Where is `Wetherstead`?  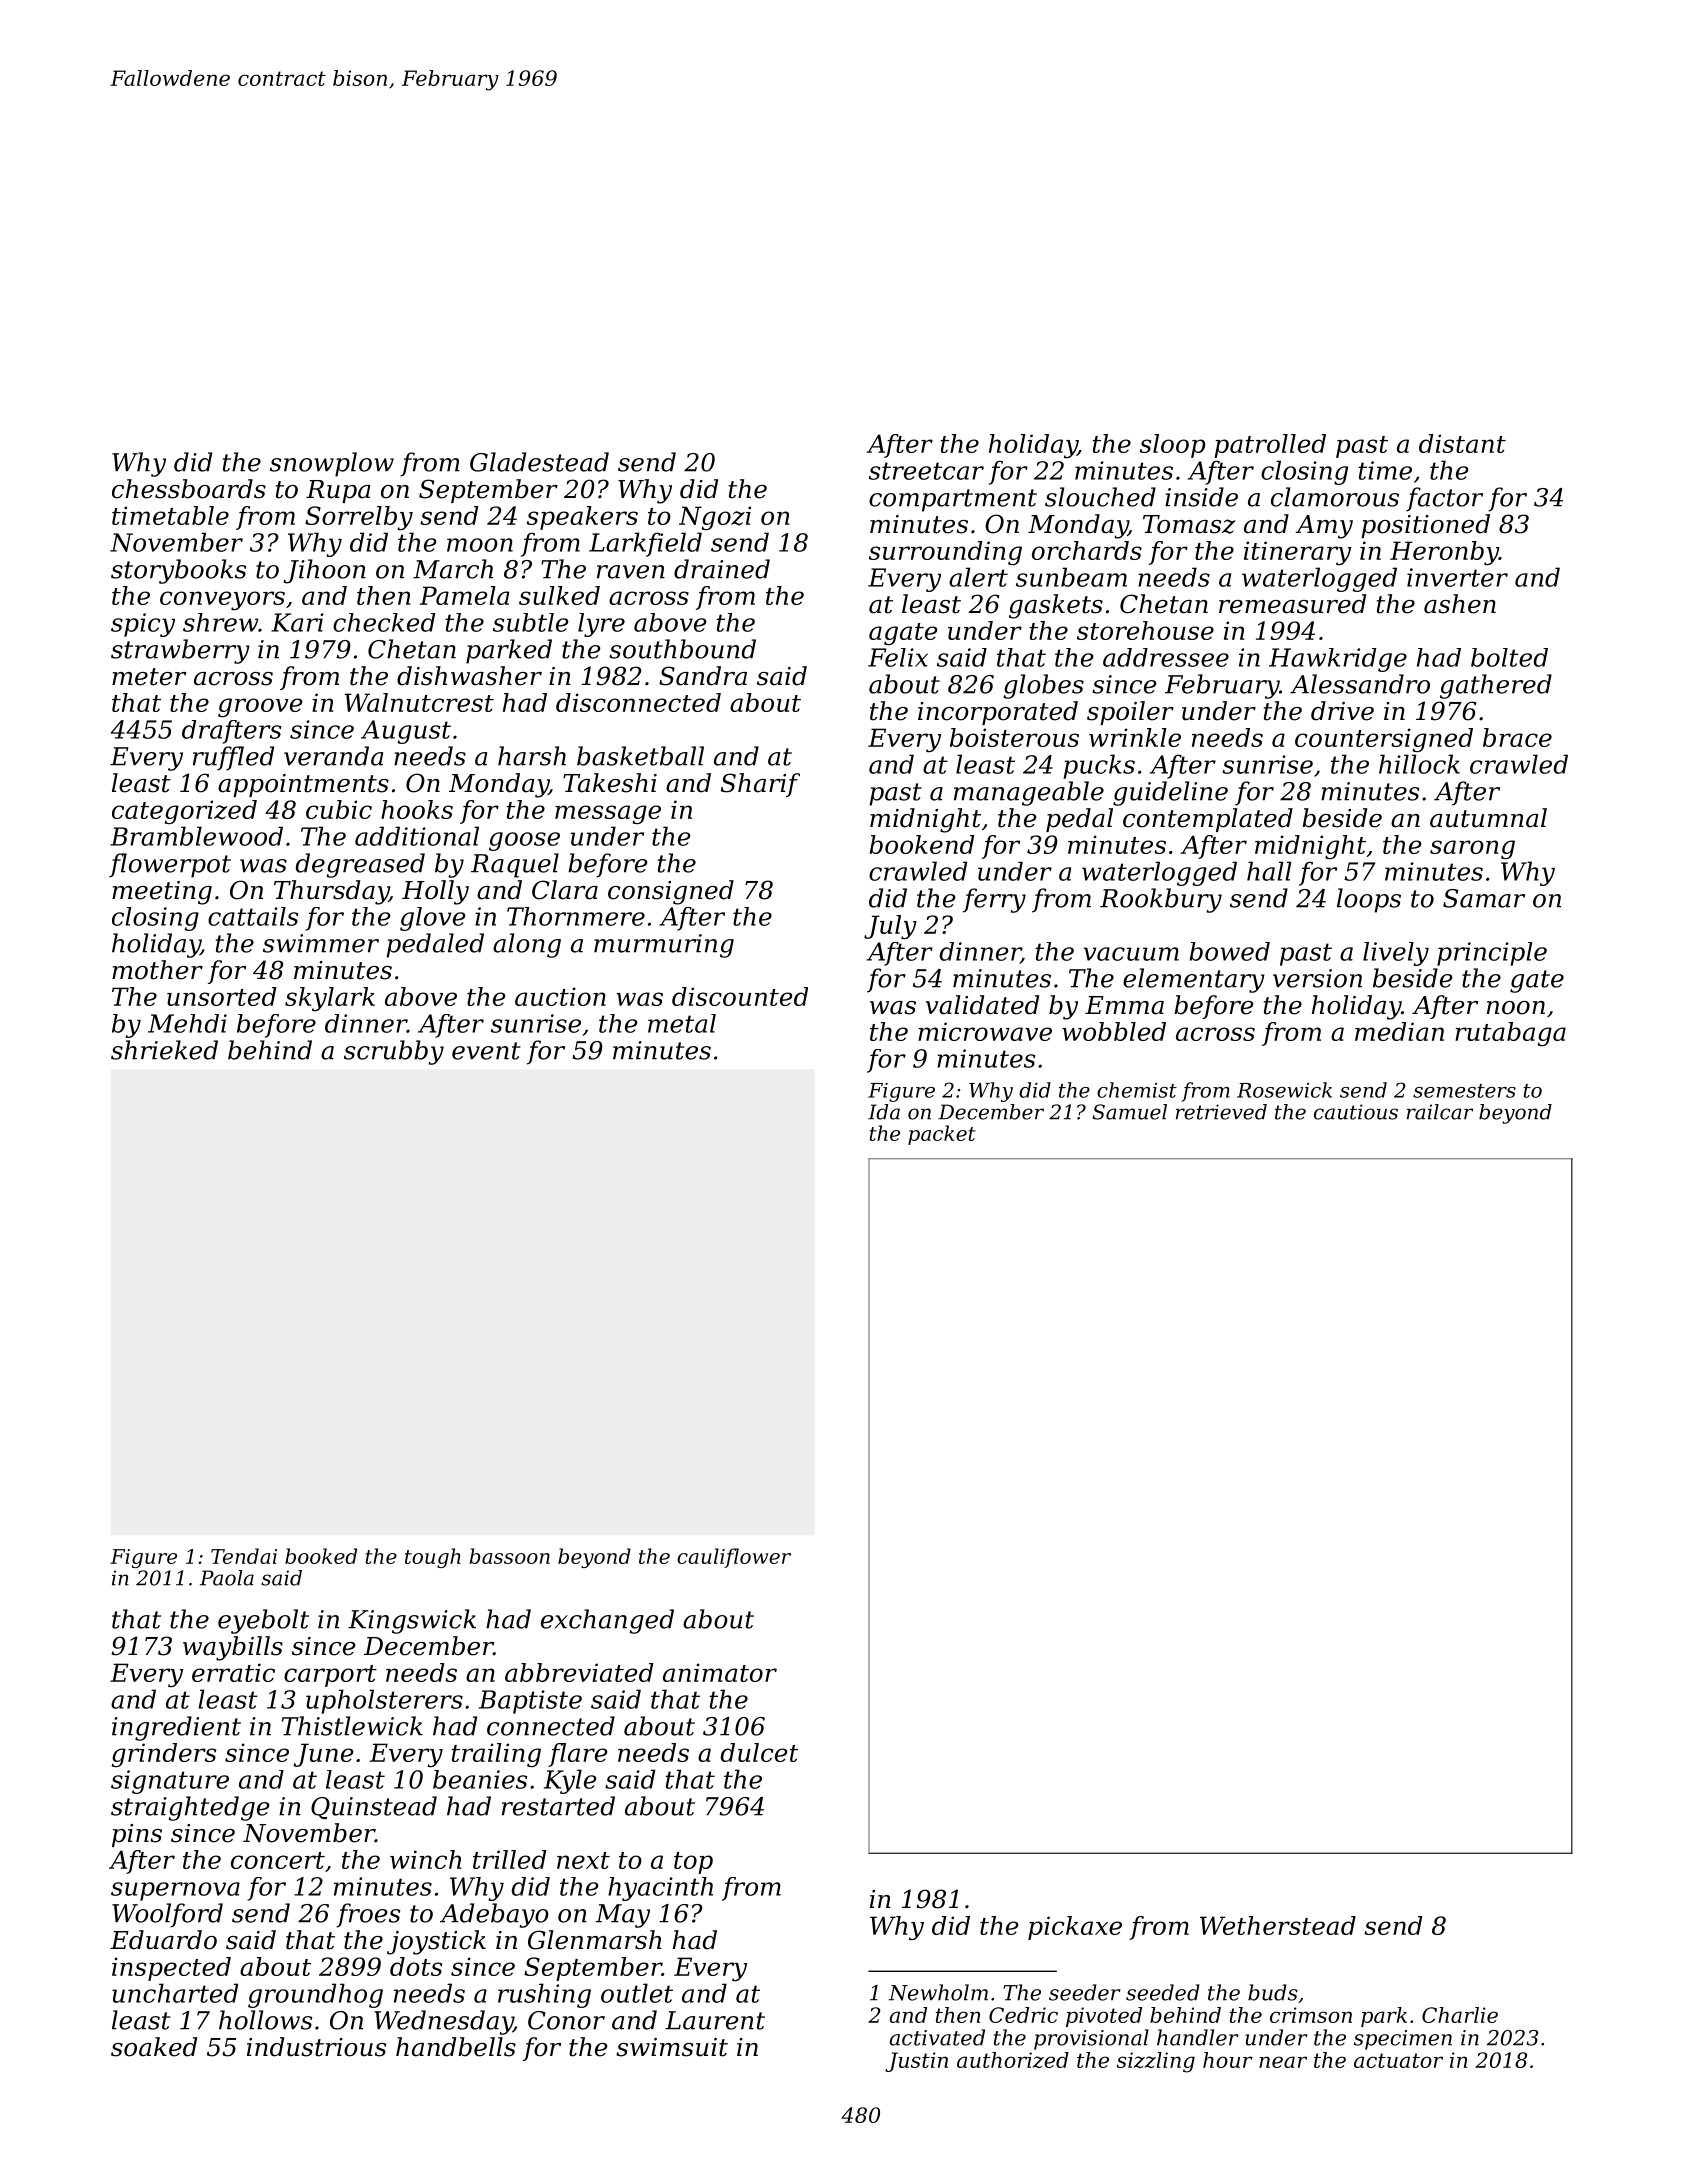 Wetherstead is located at coordinates (1278, 1925).
